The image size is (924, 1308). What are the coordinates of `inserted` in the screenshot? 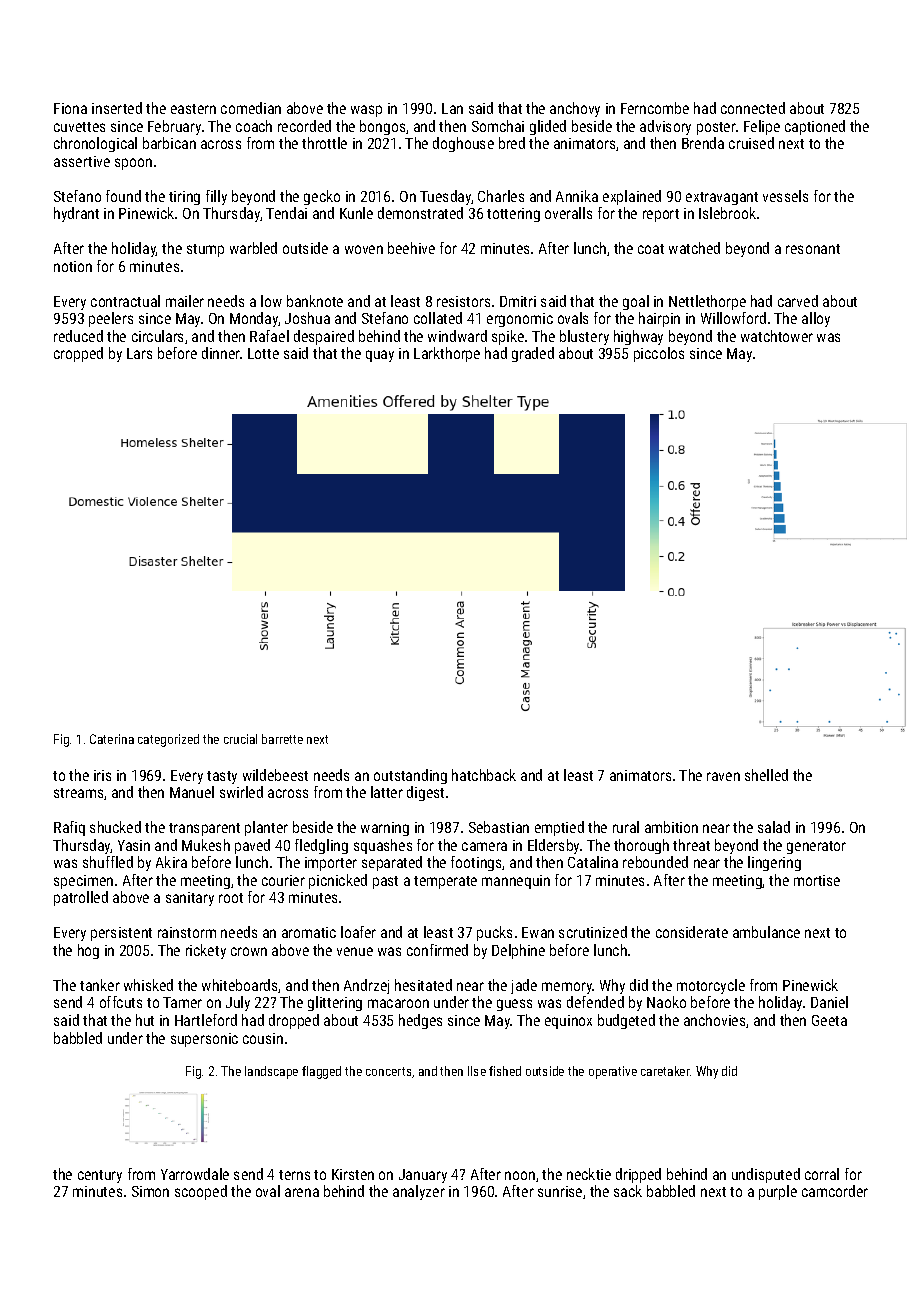 It's located at (117, 108).
